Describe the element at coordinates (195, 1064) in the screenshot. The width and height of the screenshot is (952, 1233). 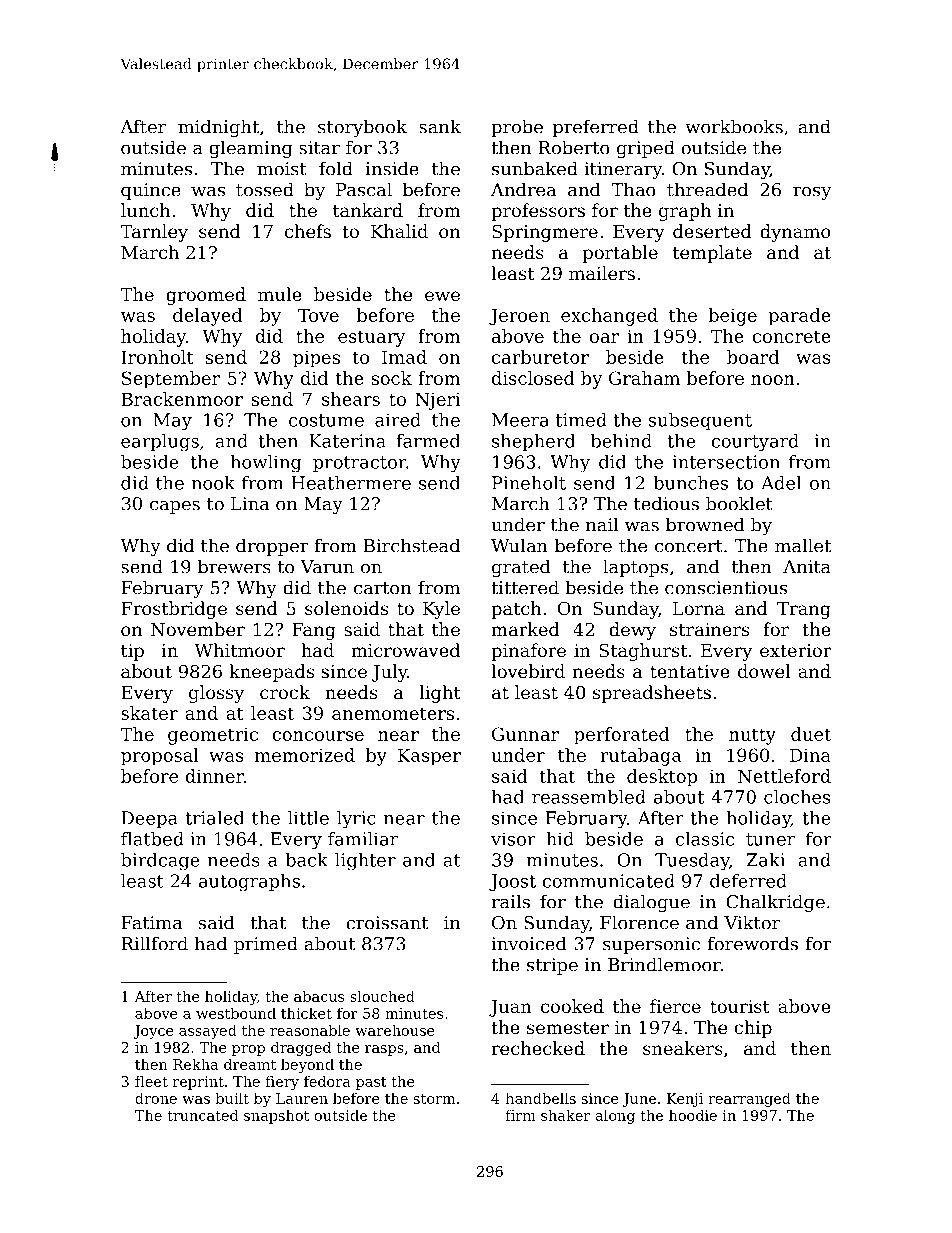
I see `Rekha` at that location.
